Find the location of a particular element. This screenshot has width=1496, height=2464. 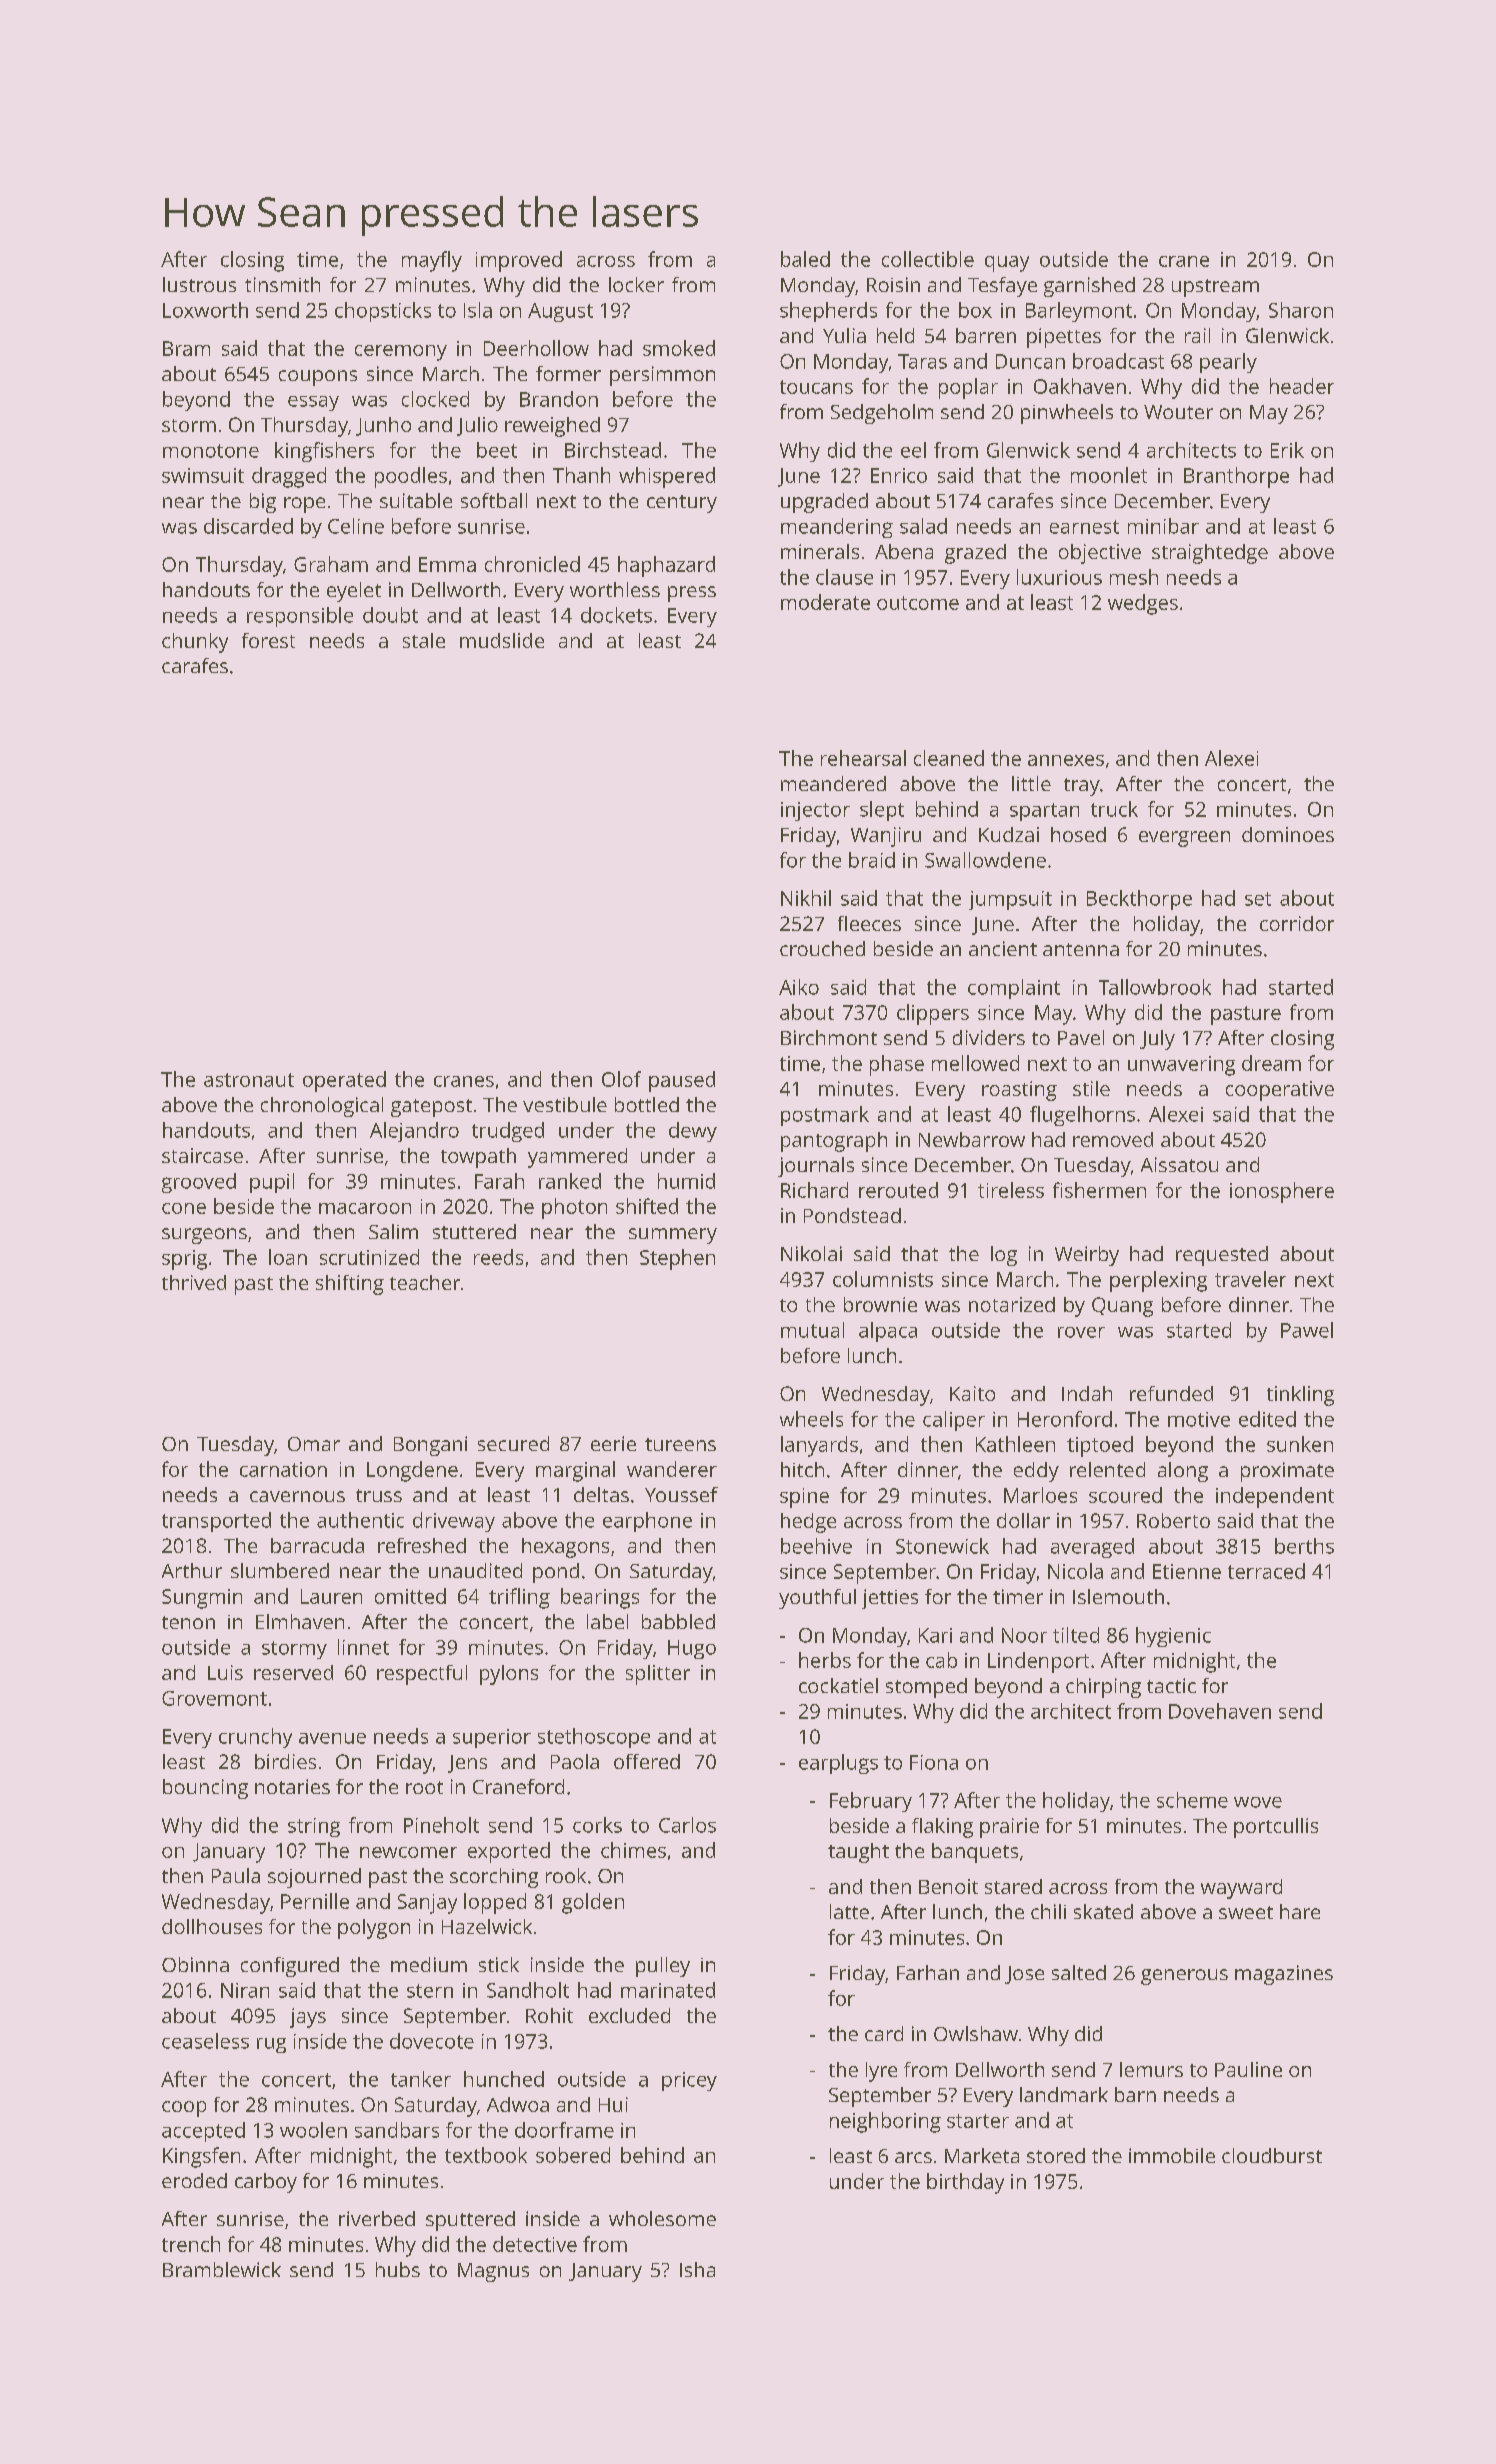

luxurious is located at coordinates (1059, 577).
